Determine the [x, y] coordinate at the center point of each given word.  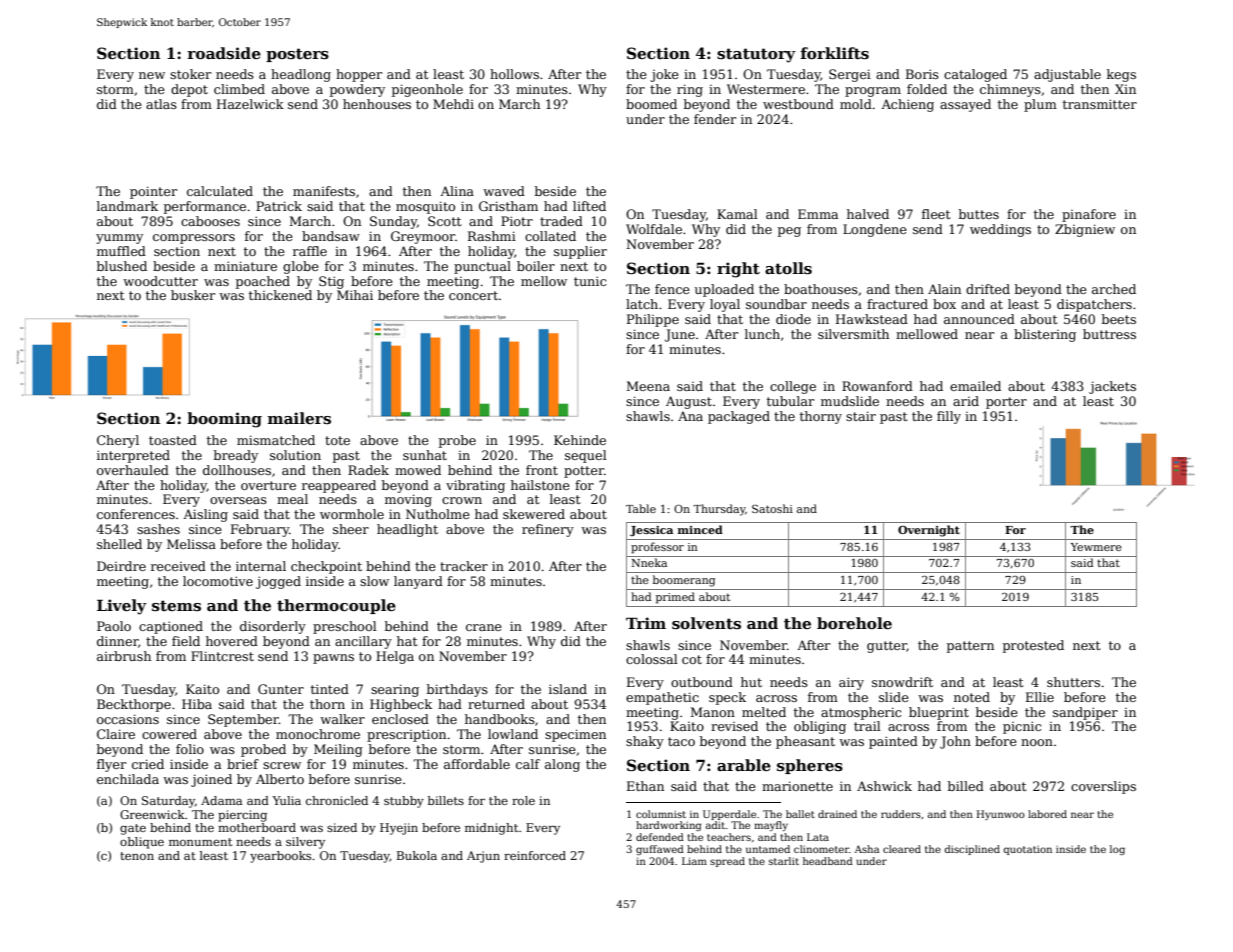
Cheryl [118, 441]
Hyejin [399, 829]
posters [297, 55]
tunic [590, 281]
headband [828, 861]
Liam [694, 861]
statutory [756, 55]
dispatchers [1094, 305]
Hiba [197, 704]
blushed [122, 266]
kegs [1121, 75]
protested [1033, 646]
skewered [534, 514]
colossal [652, 659]
